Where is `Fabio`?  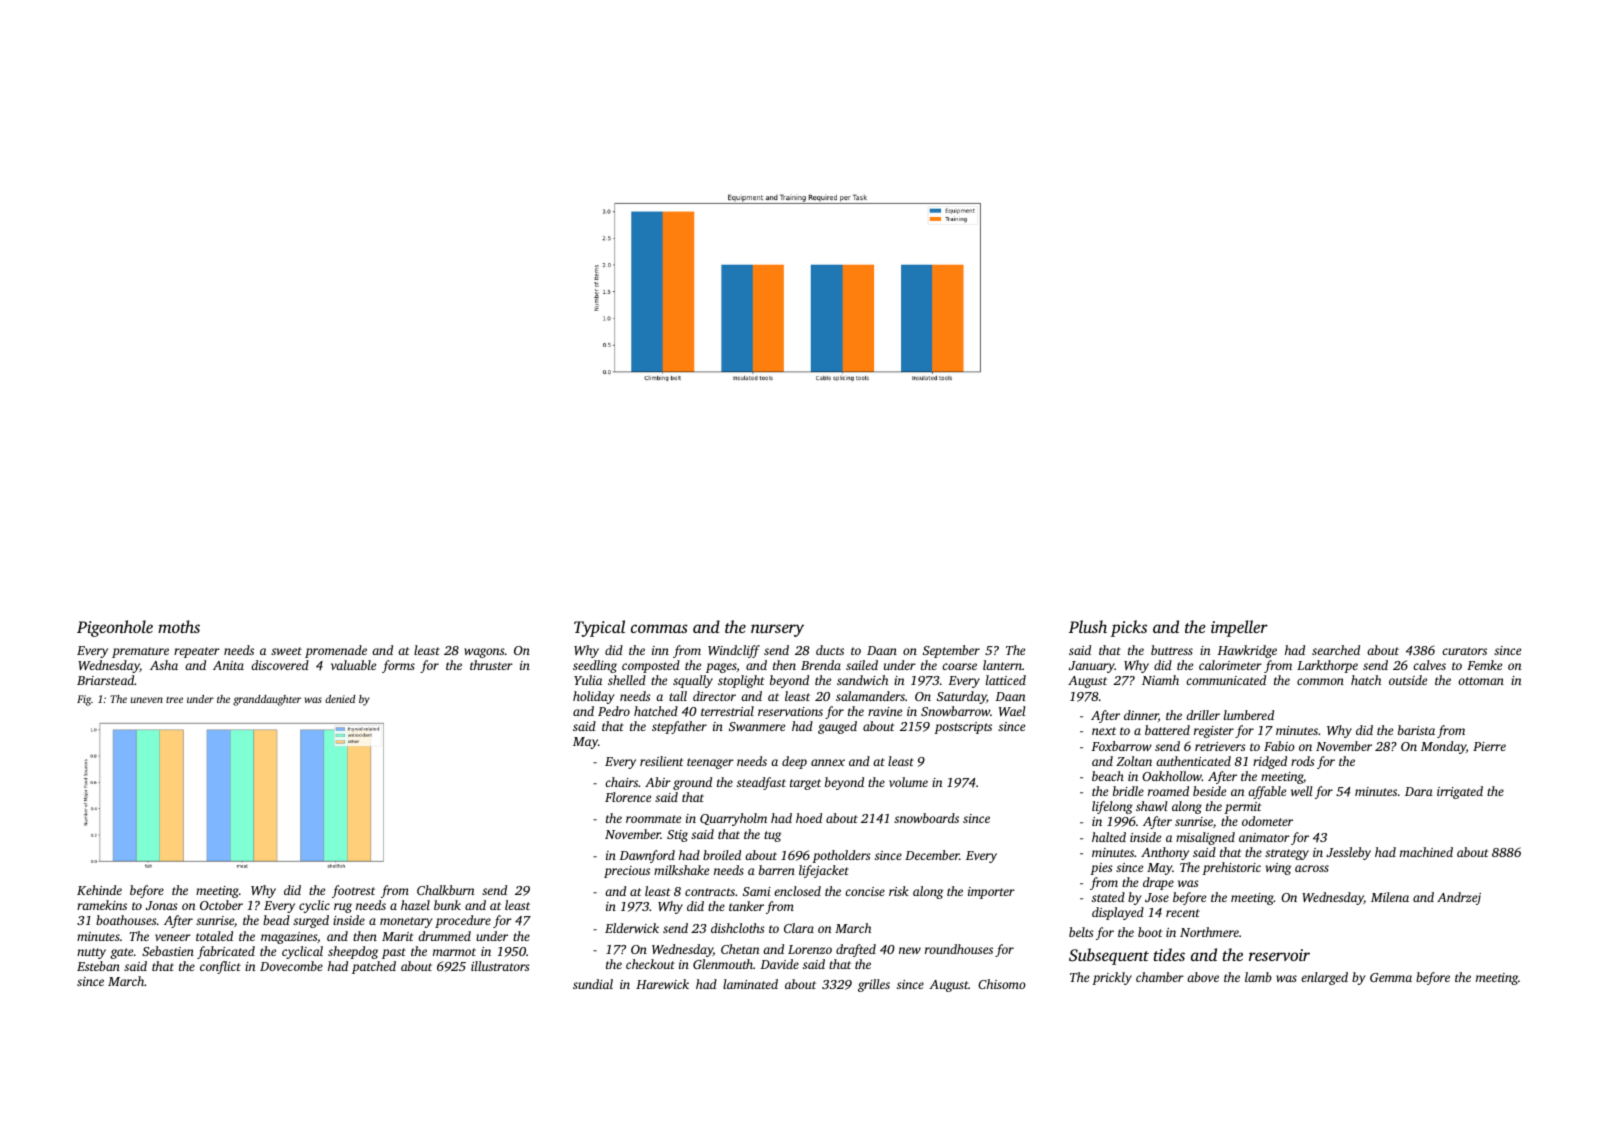
Fabio is located at coordinates (1279, 746).
